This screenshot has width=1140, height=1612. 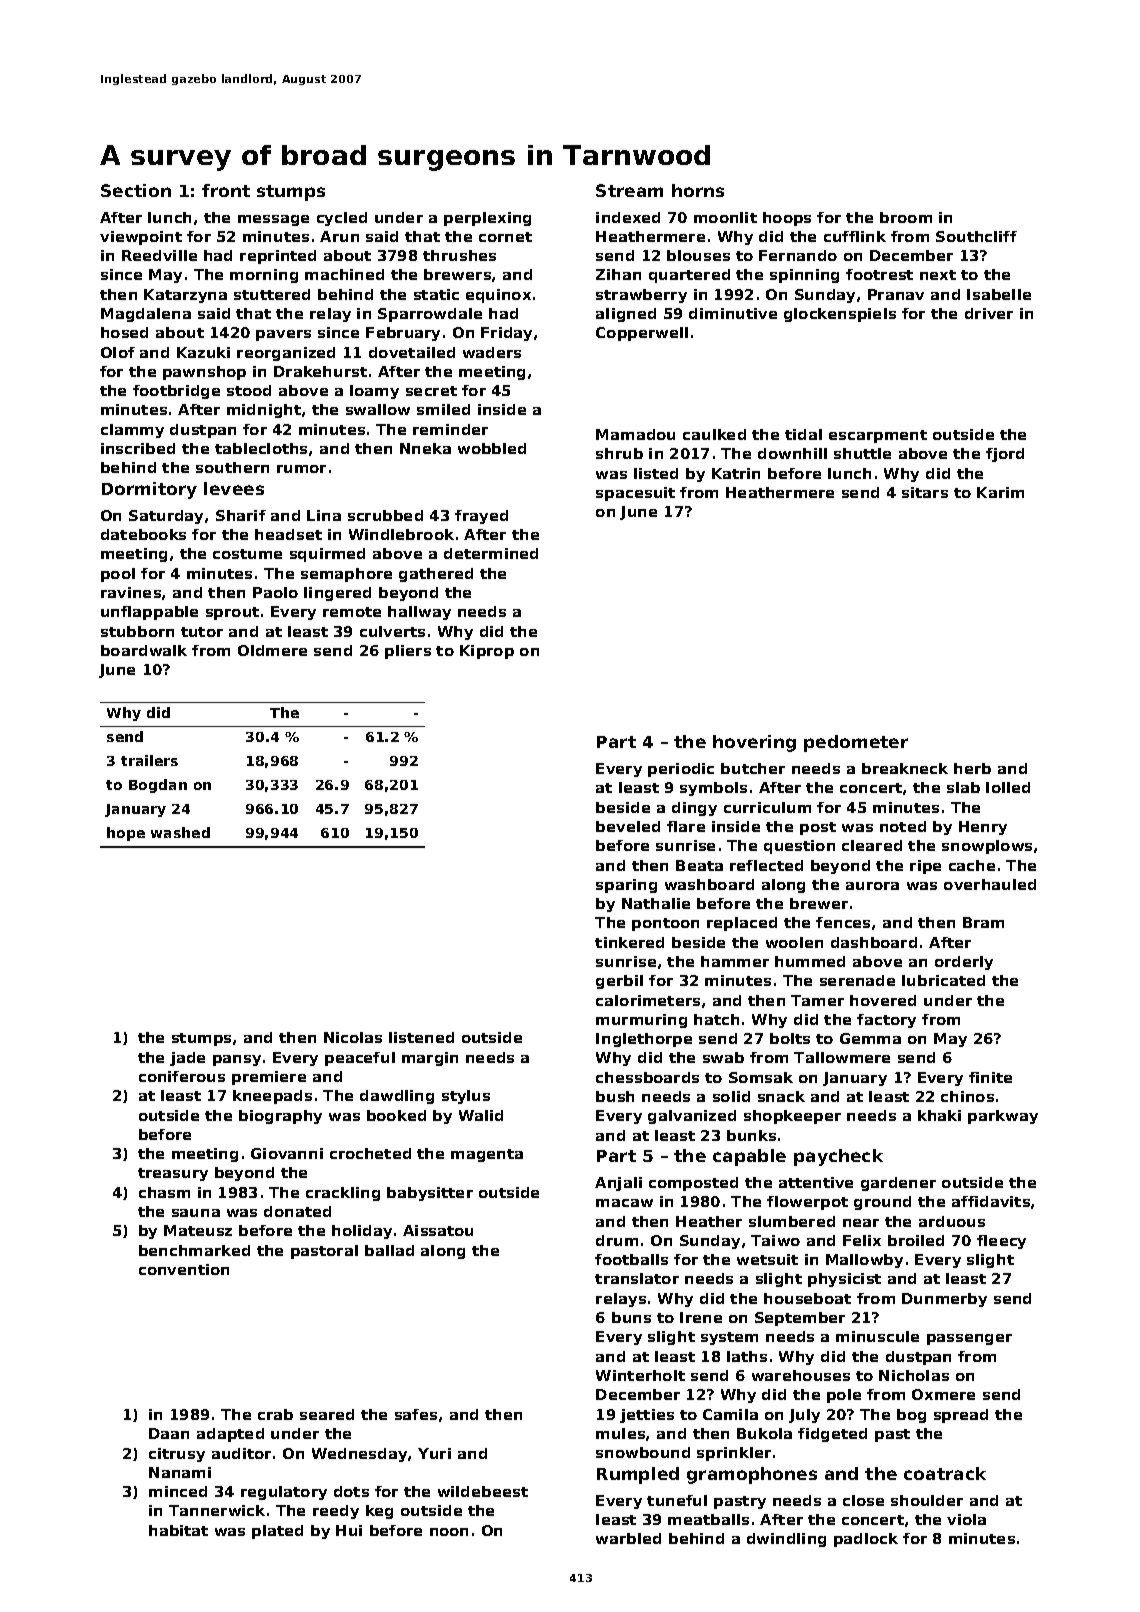 I want to click on noon, so click(x=449, y=1532).
